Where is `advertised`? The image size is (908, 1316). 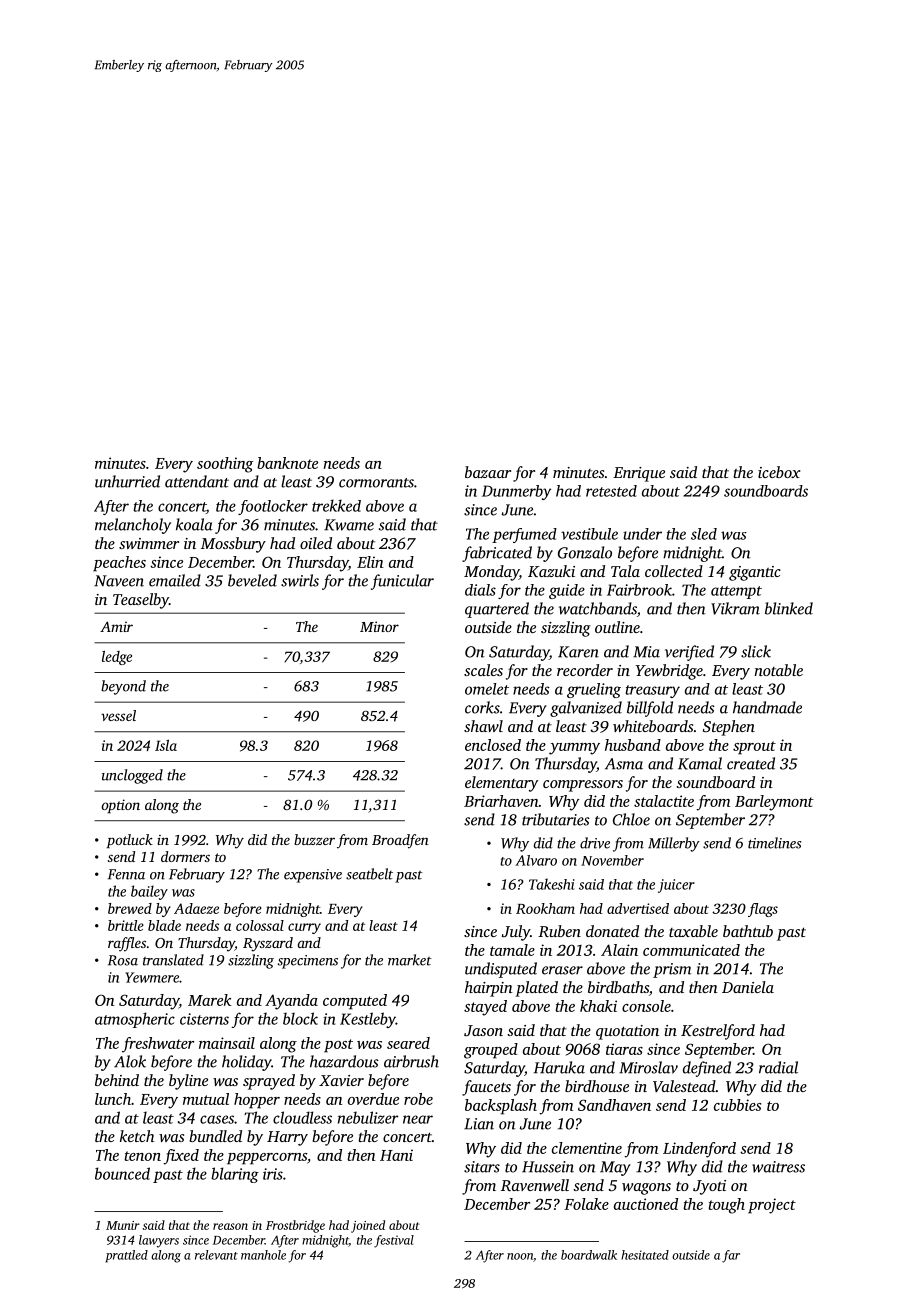
advertised is located at coordinates (638, 908).
